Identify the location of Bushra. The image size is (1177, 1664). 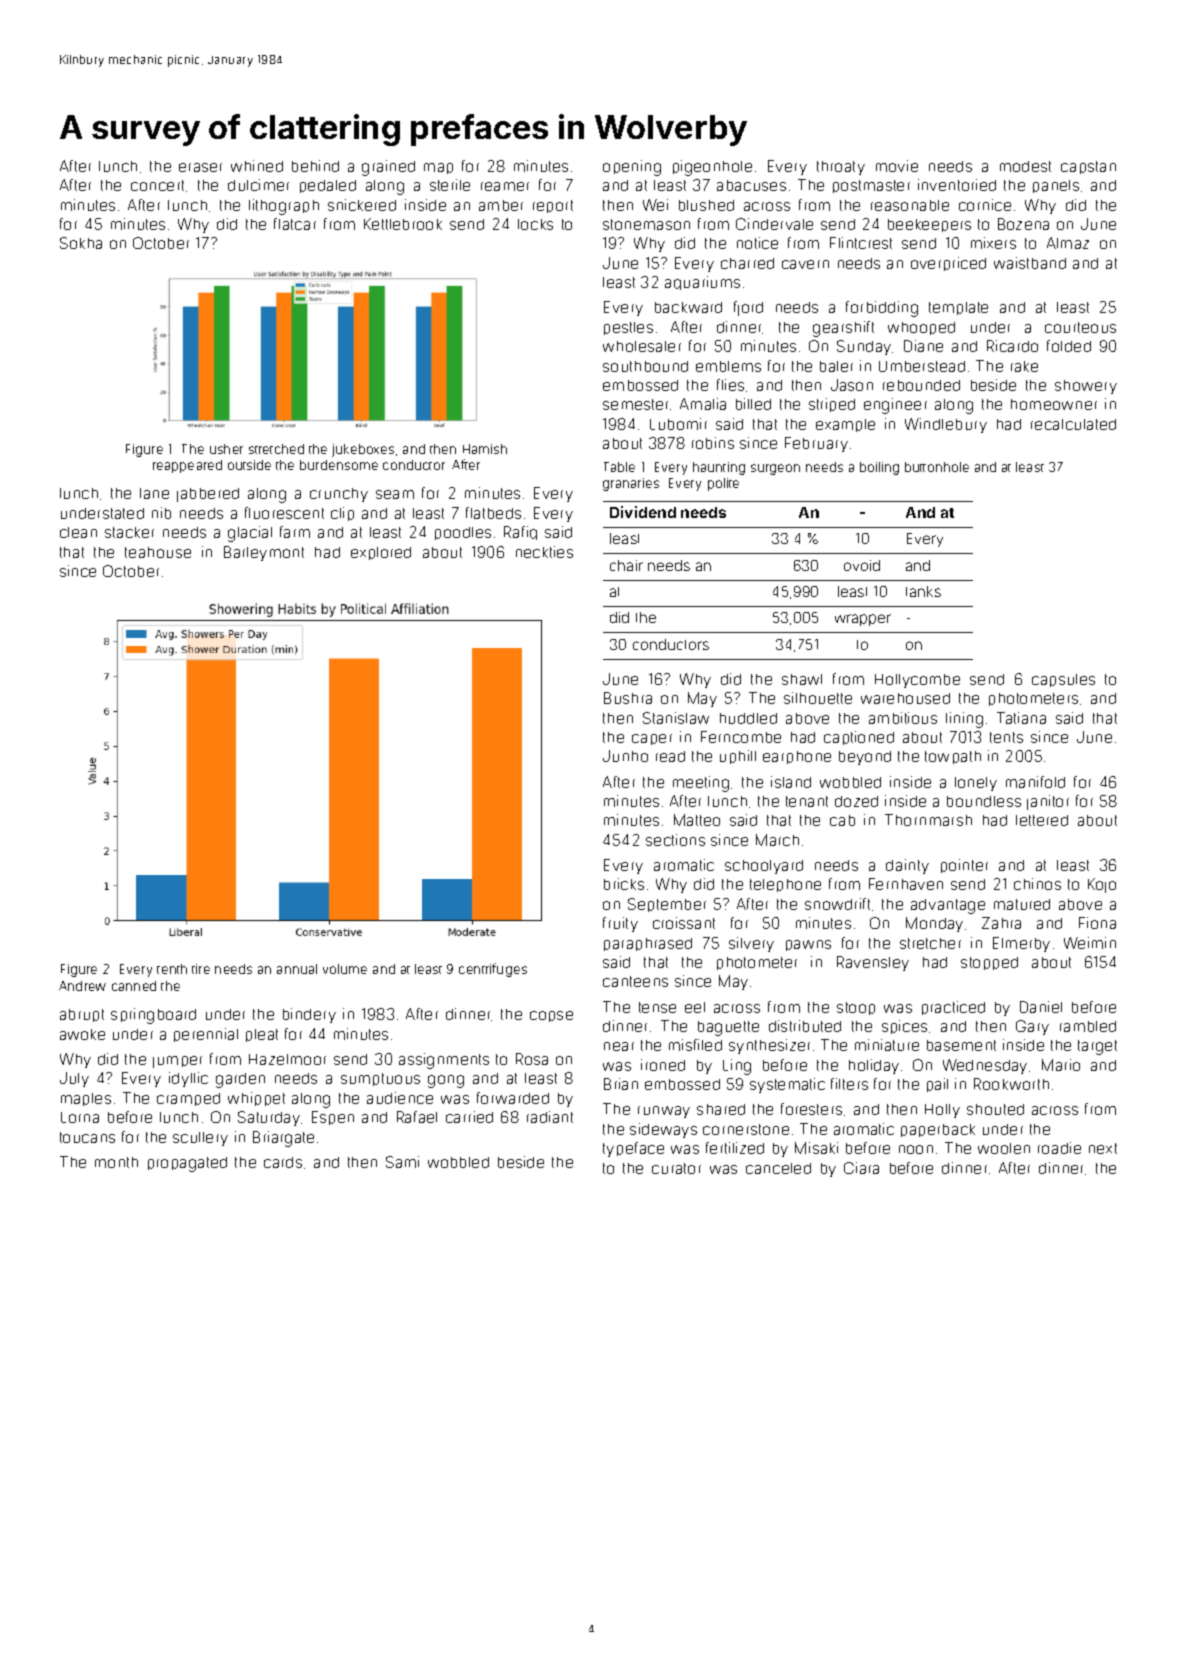
(628, 698).
